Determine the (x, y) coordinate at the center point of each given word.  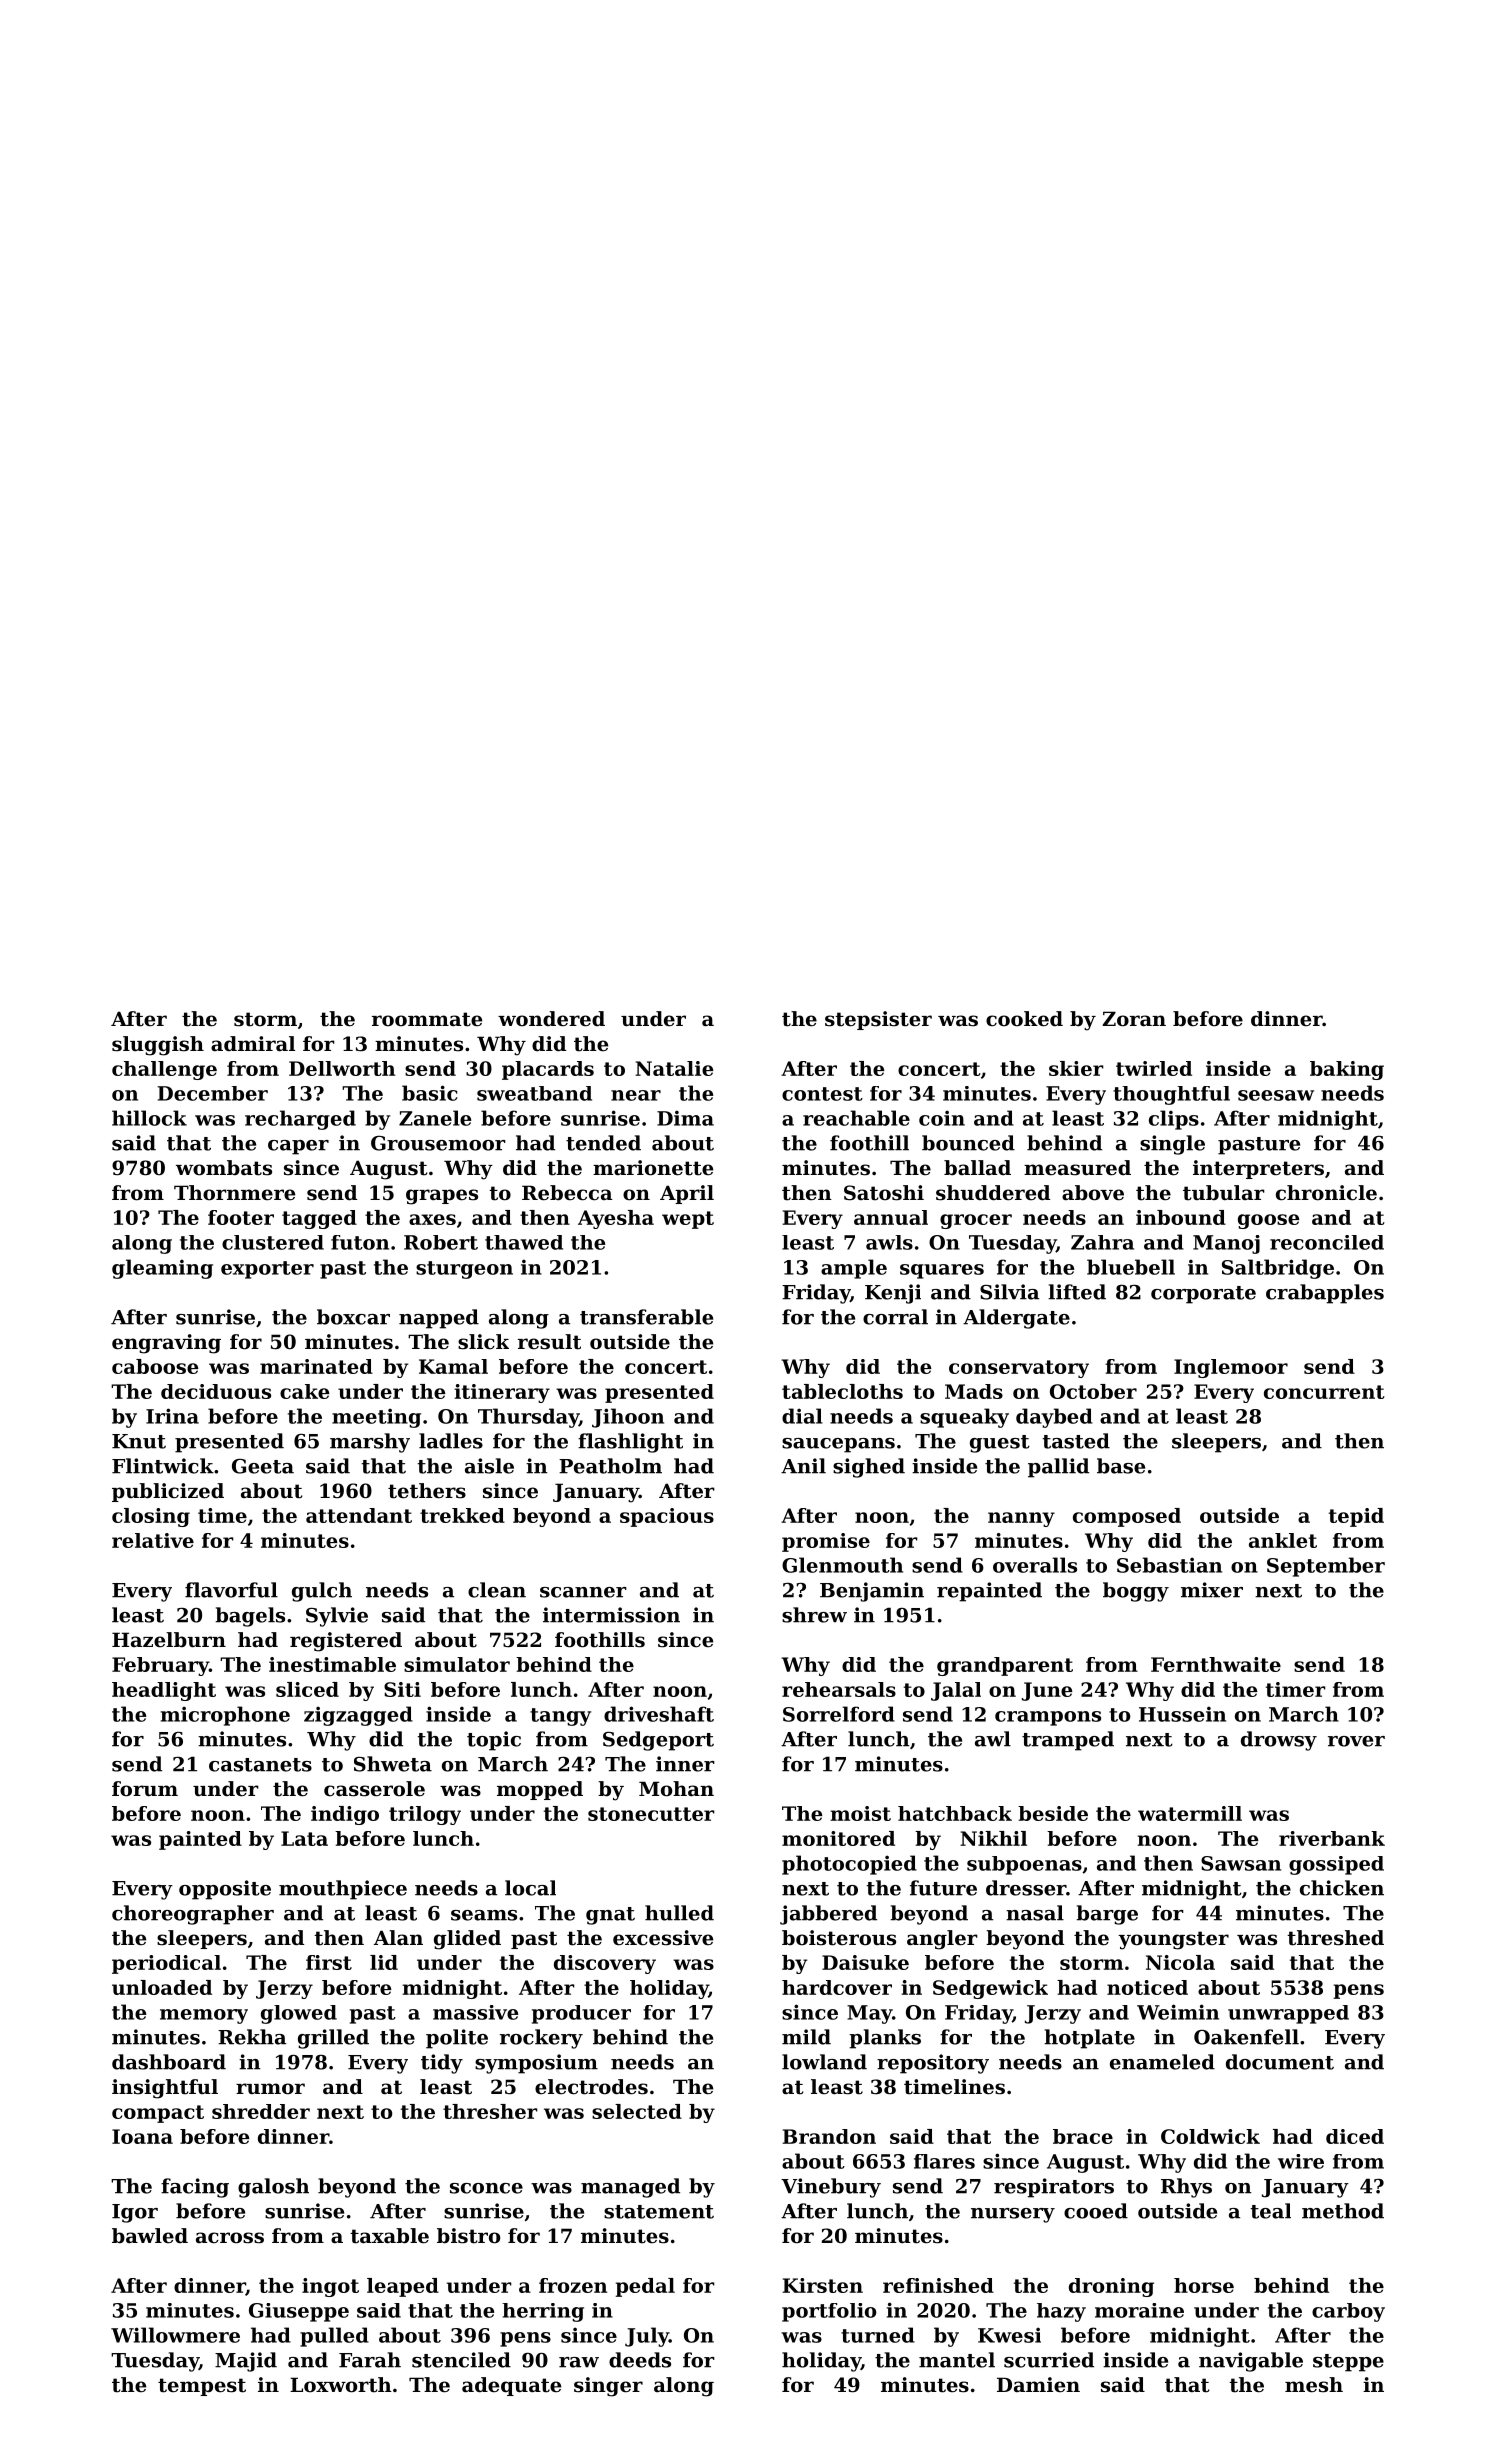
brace (1083, 2136)
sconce (486, 2188)
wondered (551, 1019)
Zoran (1134, 1019)
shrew (814, 1615)
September (1326, 1567)
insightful (165, 2089)
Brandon (829, 2136)
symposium (536, 2064)
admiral (253, 1044)
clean (497, 1590)
